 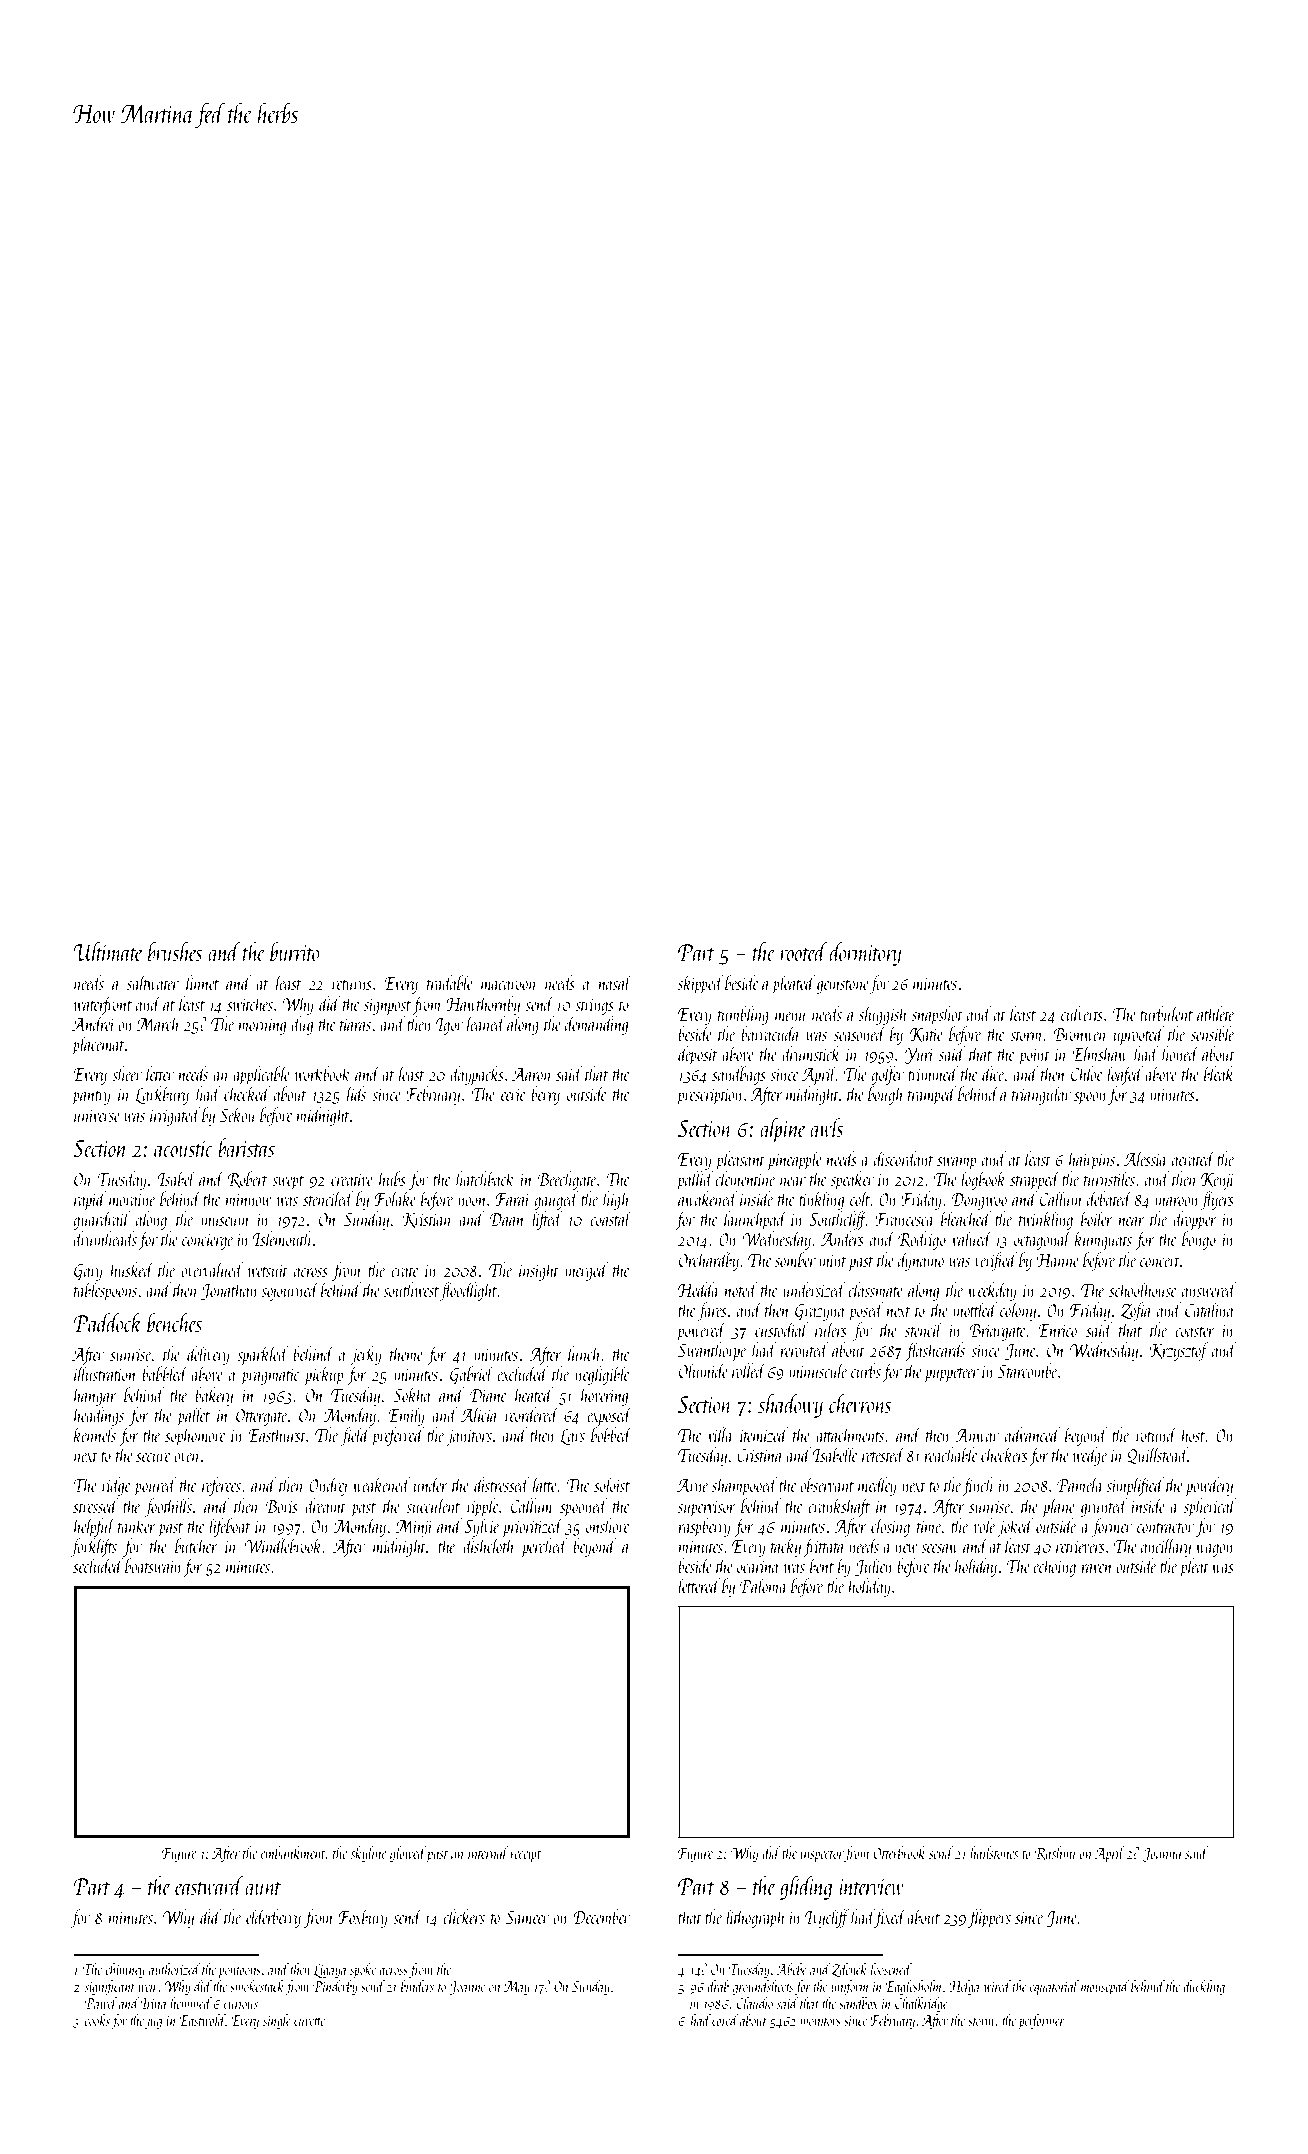 What do you see at coordinates (411, 1289) in the screenshot?
I see `southwest` at bounding box center [411, 1289].
